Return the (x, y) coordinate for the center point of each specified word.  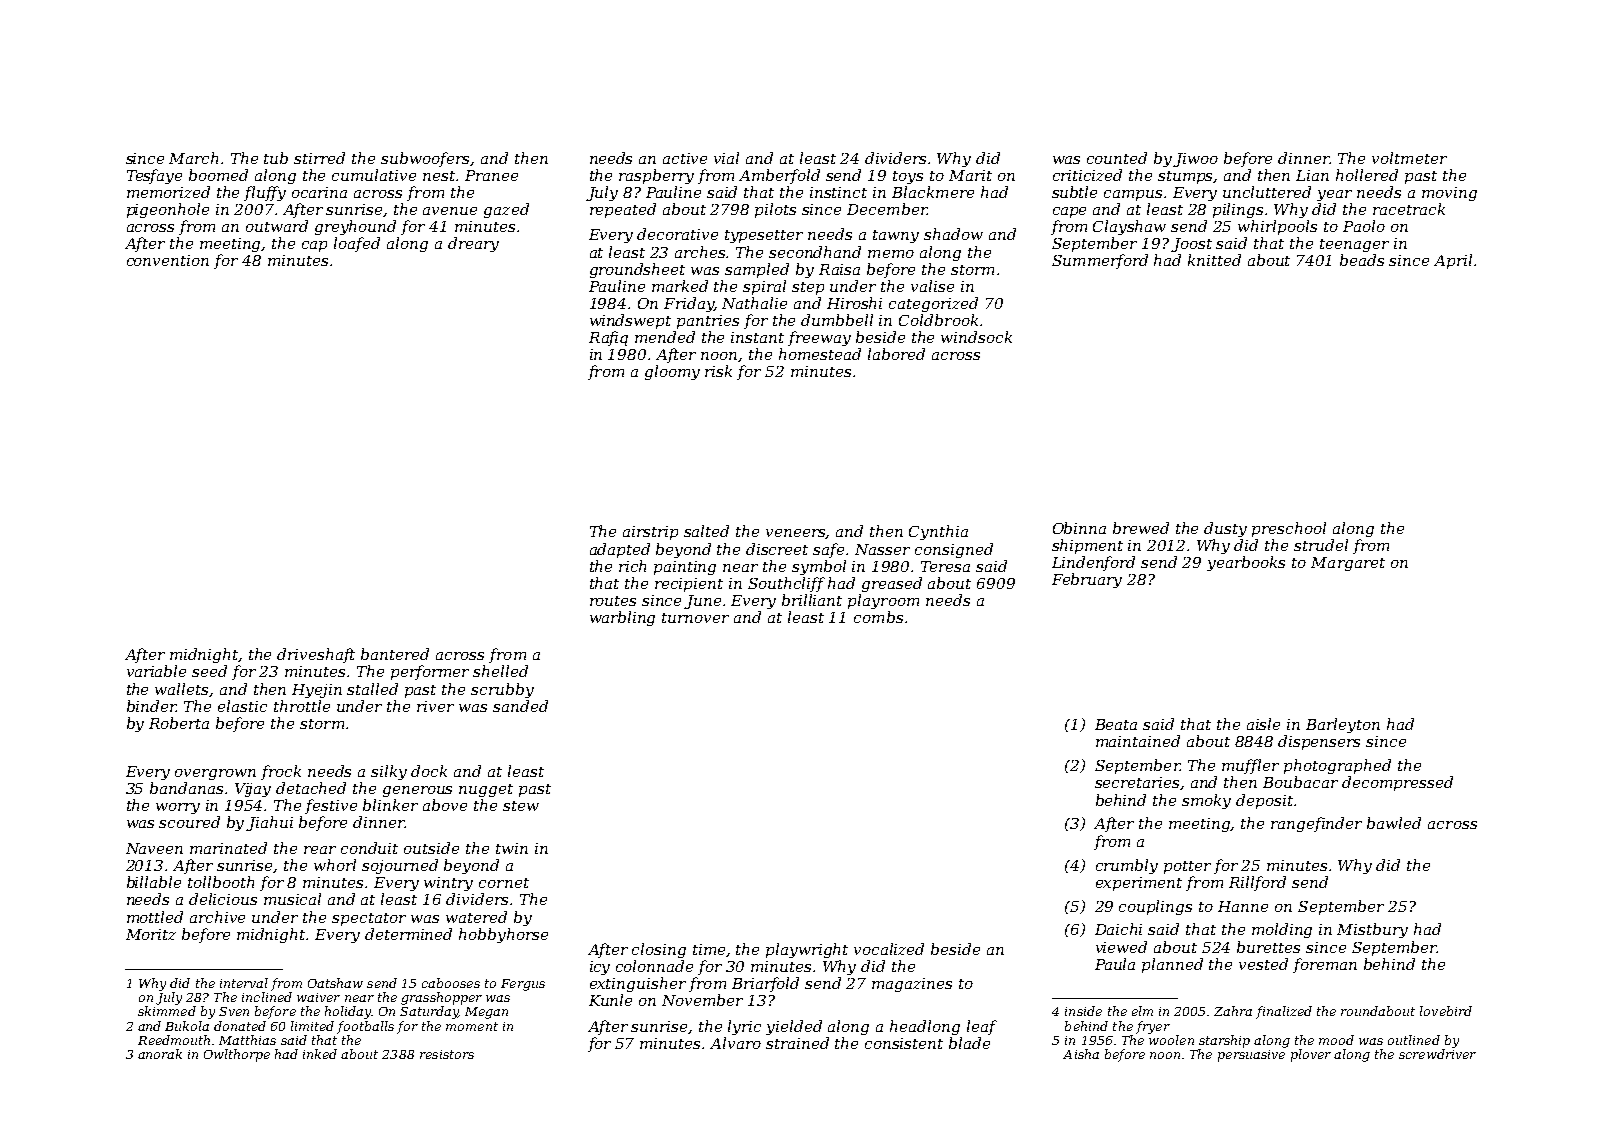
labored (896, 354)
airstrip (650, 533)
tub (276, 158)
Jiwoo (1195, 160)
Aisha (1081, 1054)
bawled (1394, 823)
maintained (1138, 741)
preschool (1289, 529)
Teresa (945, 566)
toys (908, 177)
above (445, 805)
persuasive (1251, 1056)
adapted (620, 550)
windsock (976, 337)
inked (320, 1054)
